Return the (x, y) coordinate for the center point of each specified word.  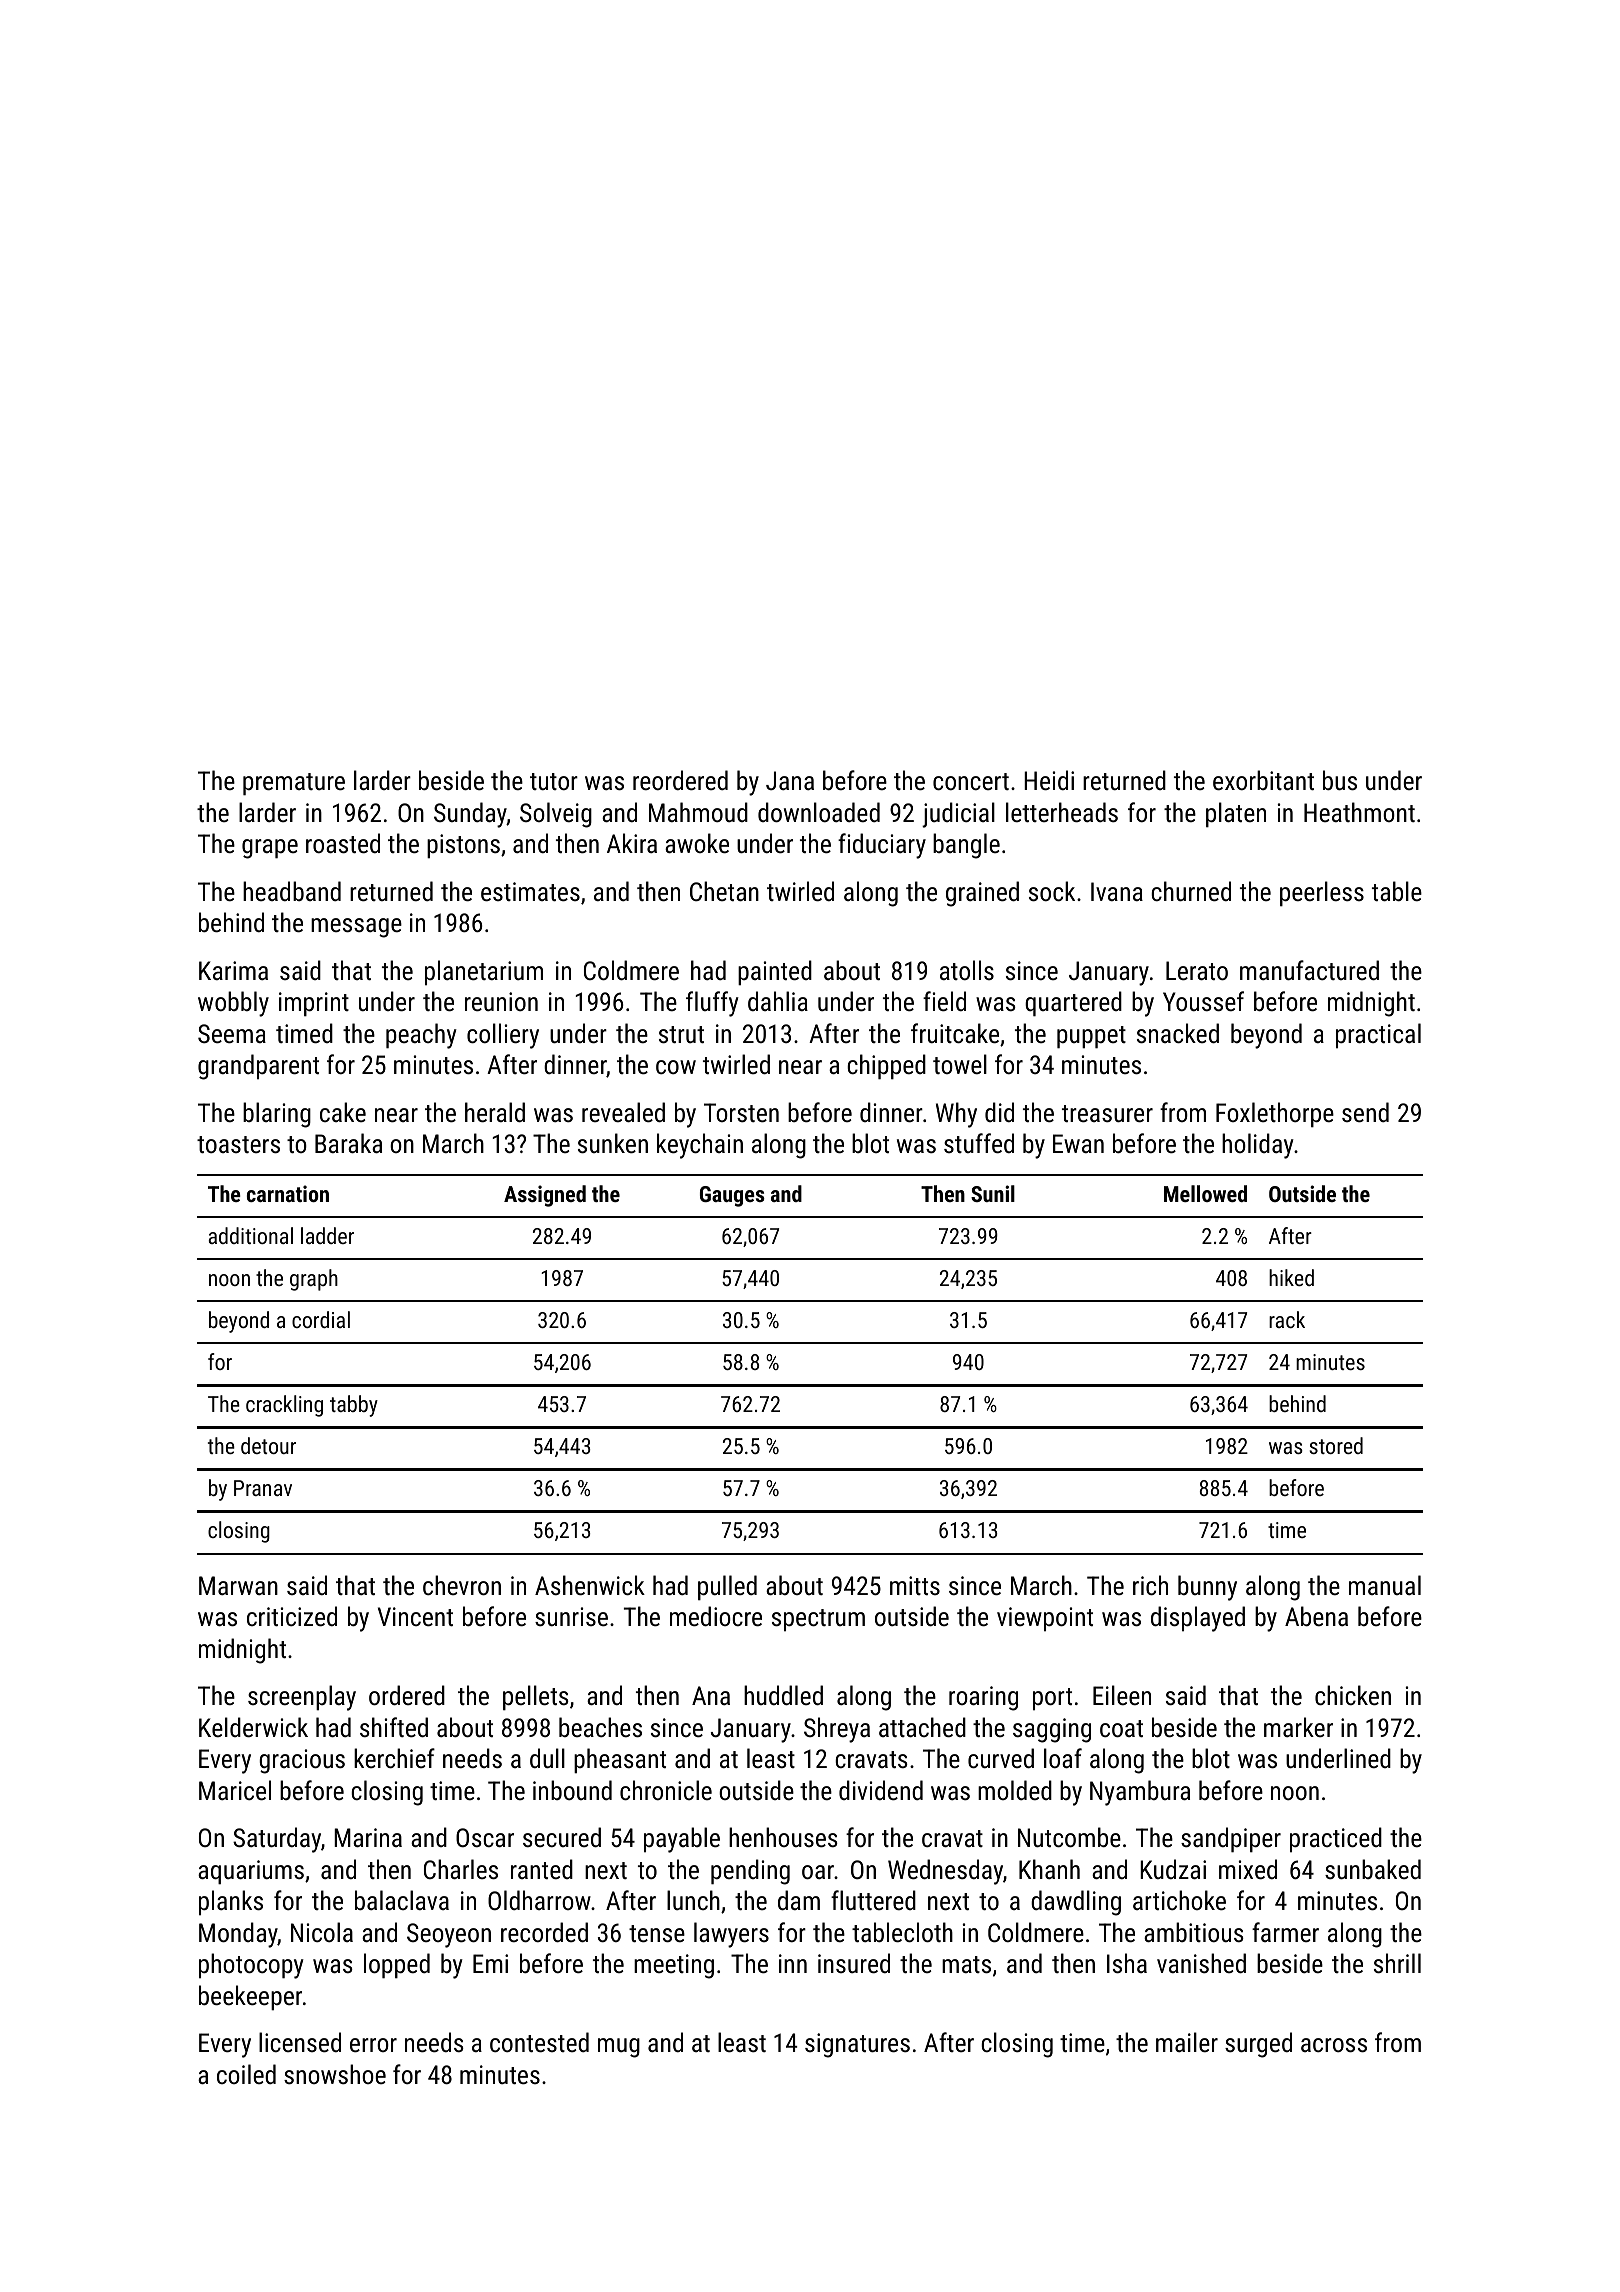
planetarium (484, 973)
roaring (983, 1698)
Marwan (238, 1585)
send (1365, 1112)
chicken (1353, 1695)
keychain (700, 1146)
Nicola (322, 1932)
